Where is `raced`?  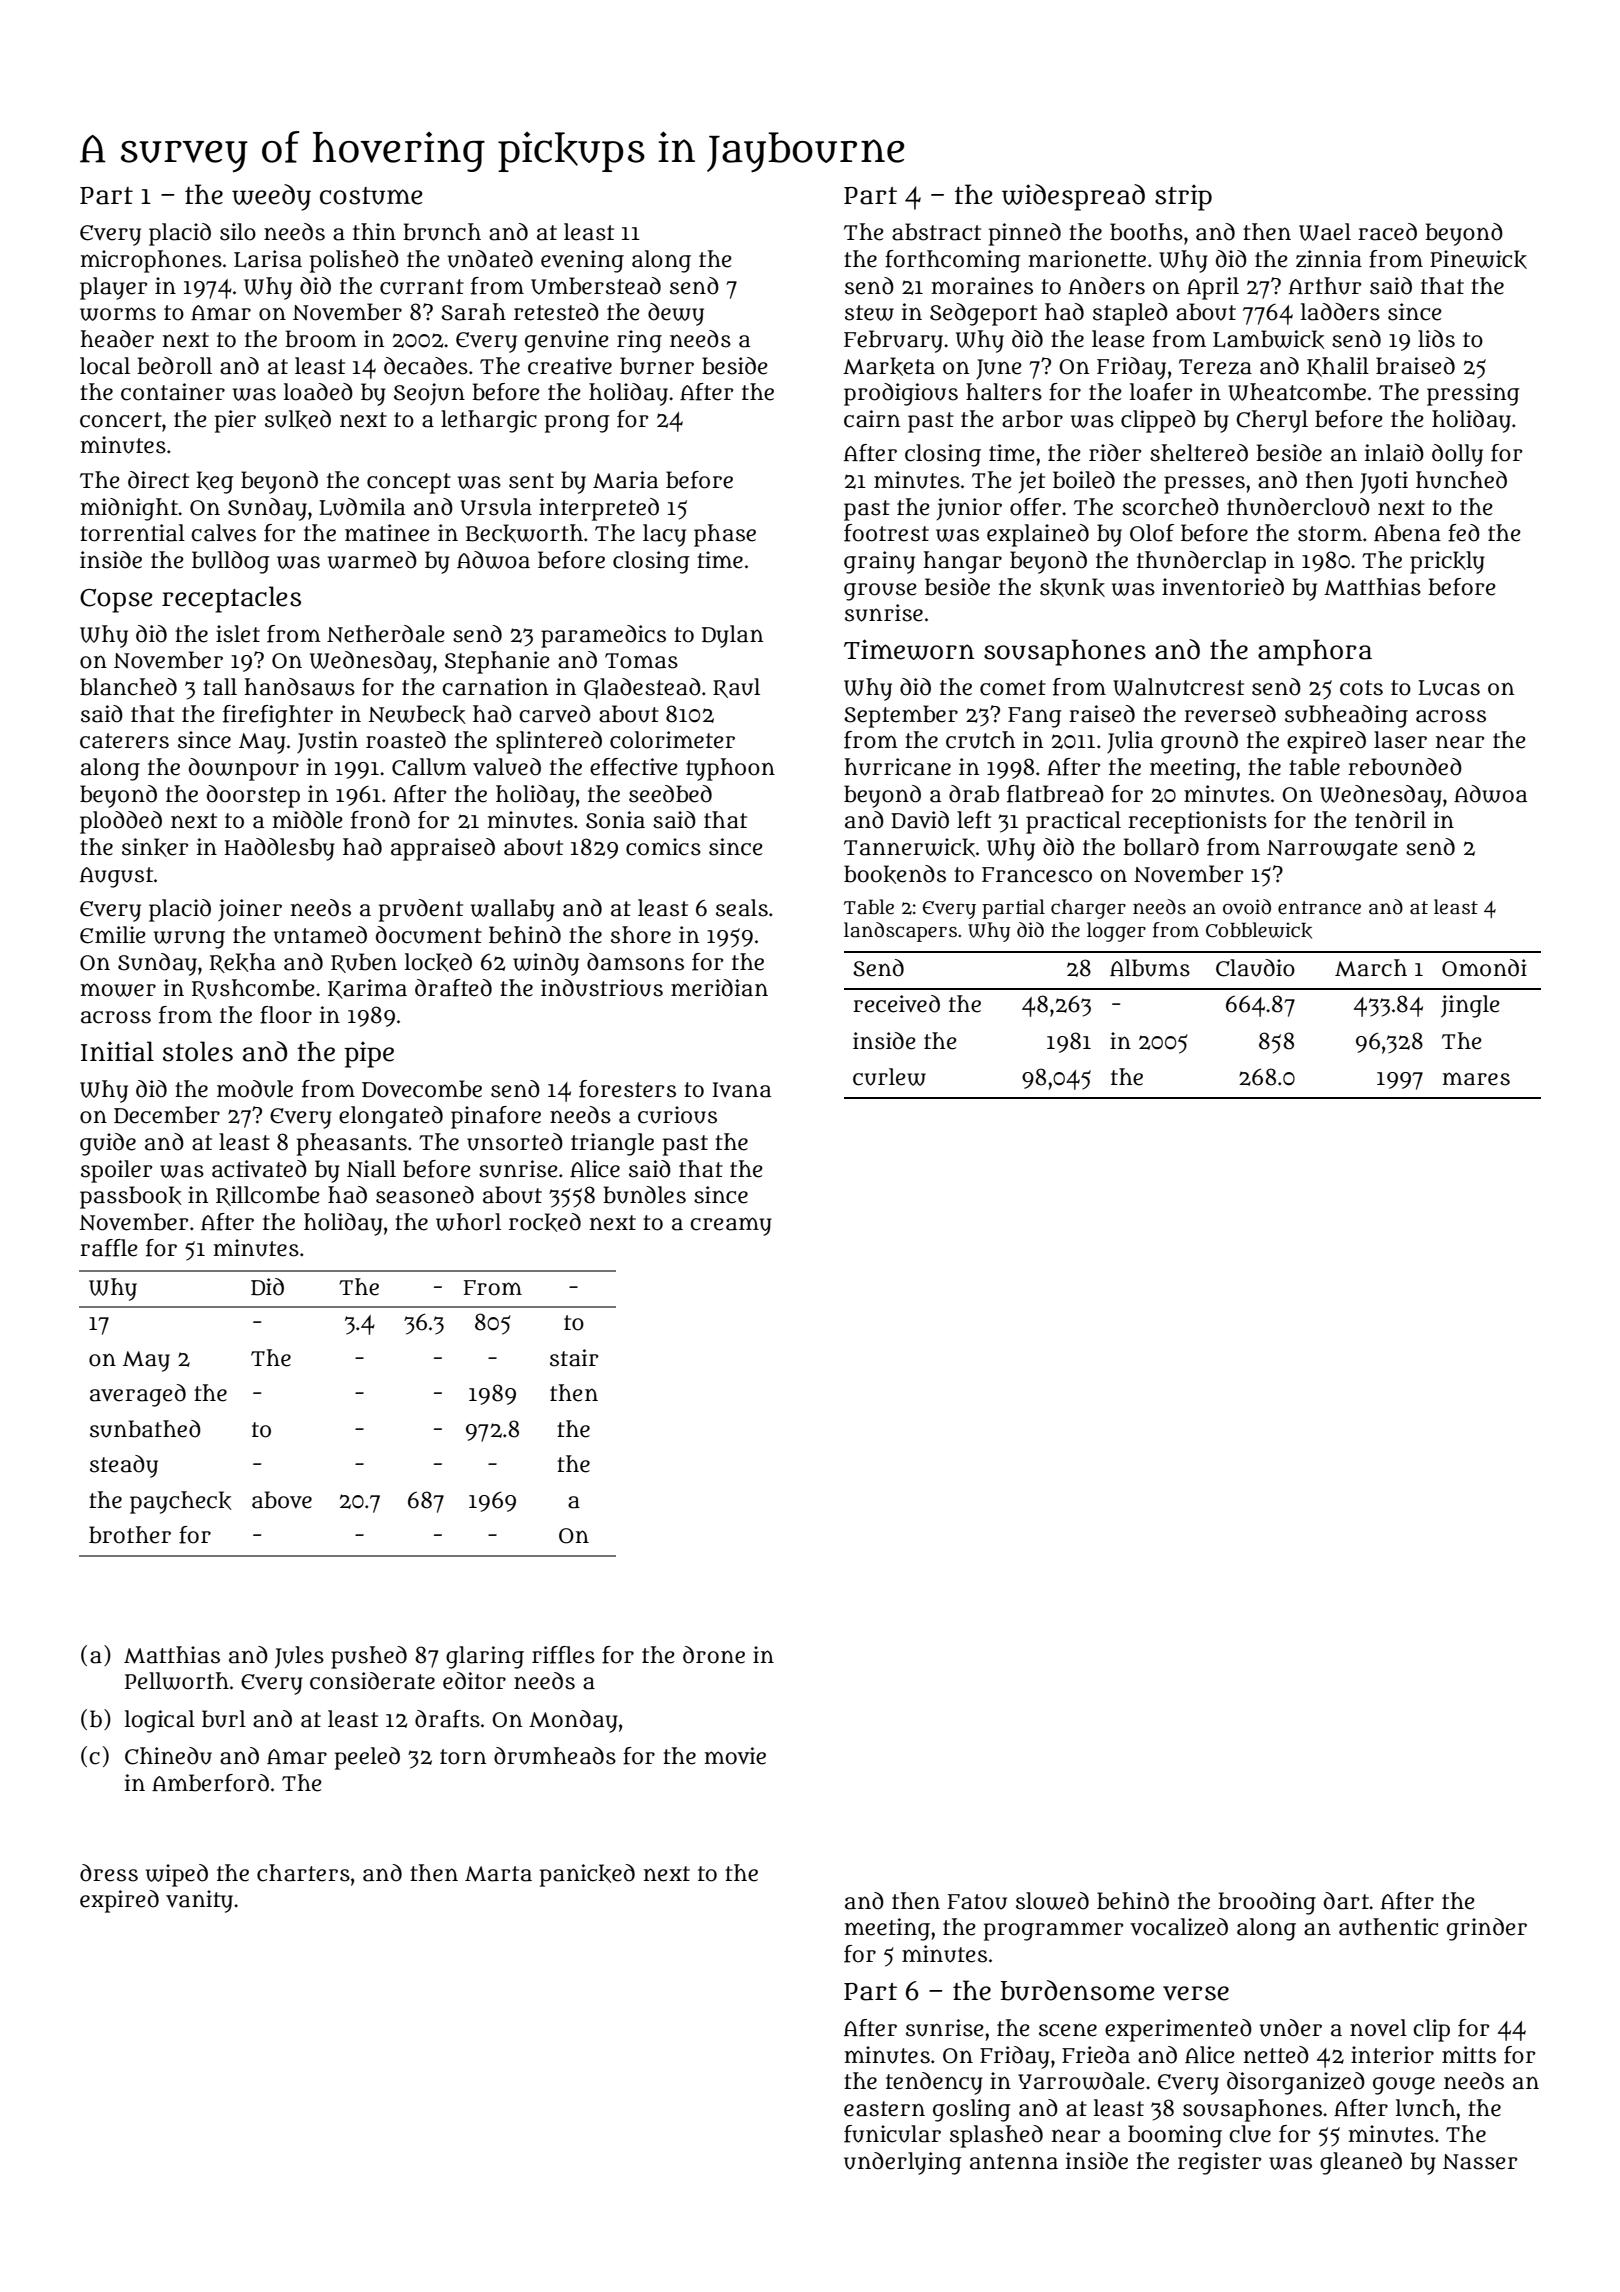
raced is located at coordinates (1387, 232).
